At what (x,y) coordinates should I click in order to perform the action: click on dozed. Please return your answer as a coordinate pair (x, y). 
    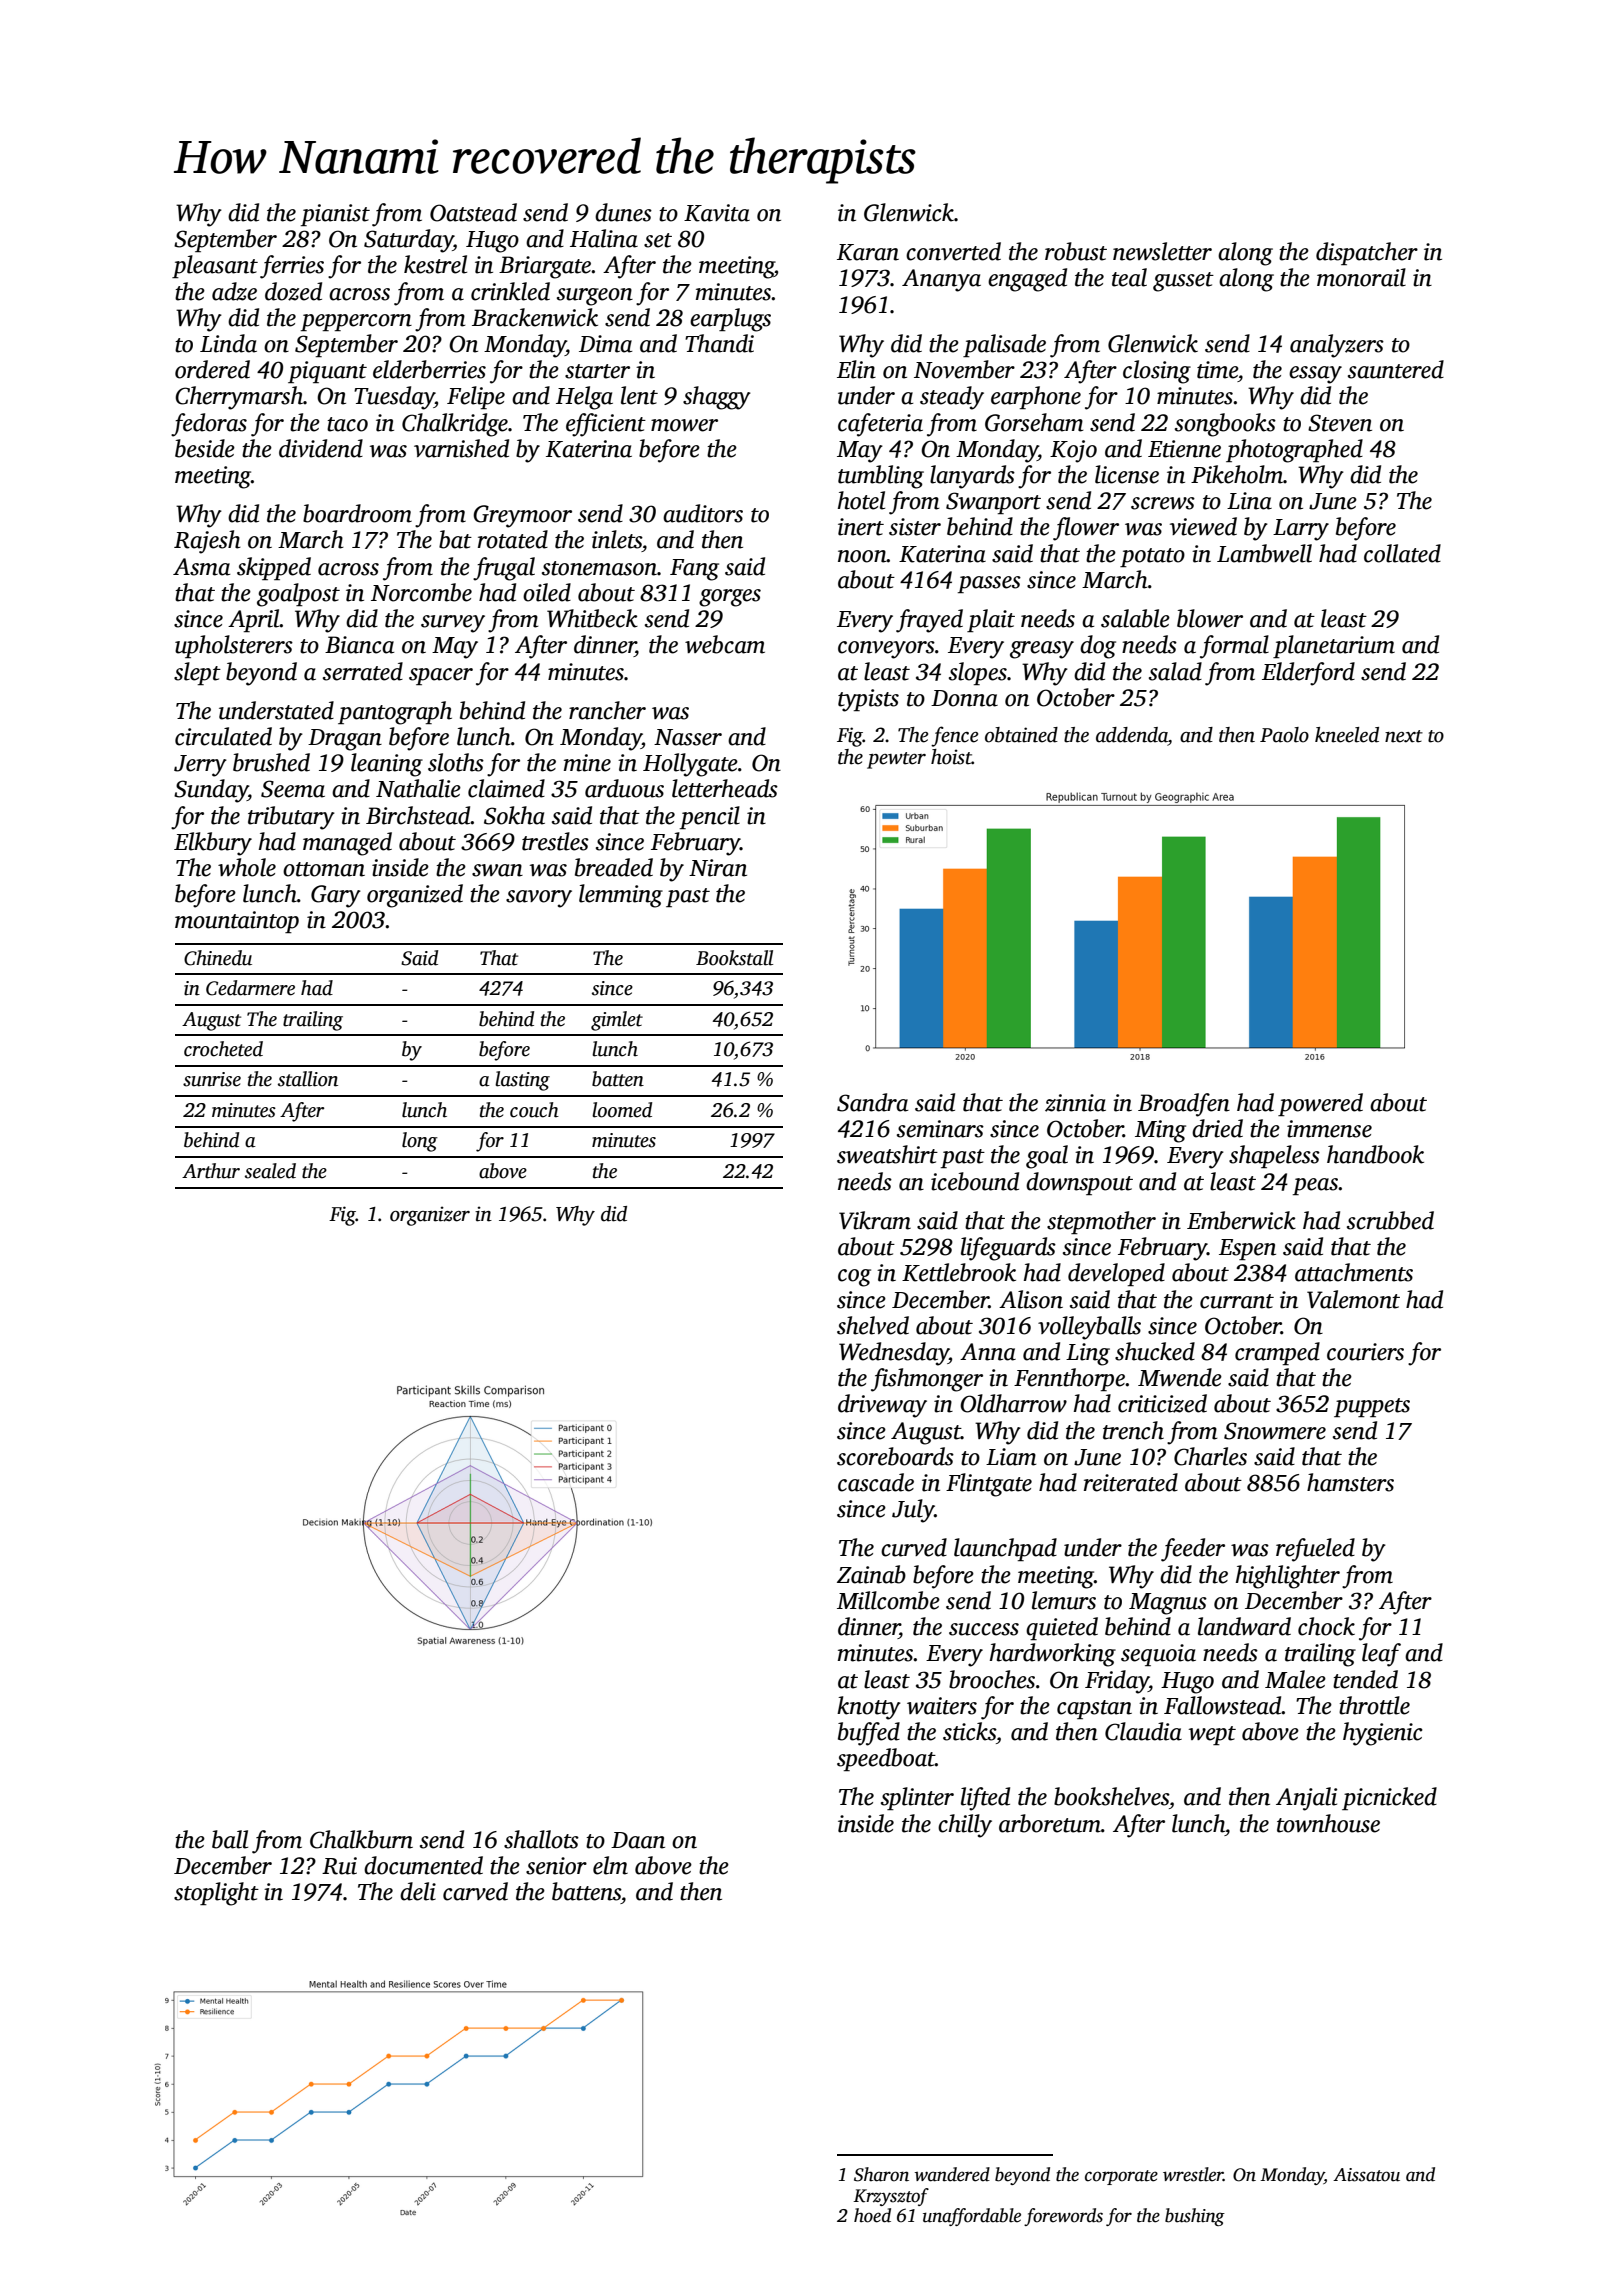
    Looking at the image, I should click on (293, 291).
